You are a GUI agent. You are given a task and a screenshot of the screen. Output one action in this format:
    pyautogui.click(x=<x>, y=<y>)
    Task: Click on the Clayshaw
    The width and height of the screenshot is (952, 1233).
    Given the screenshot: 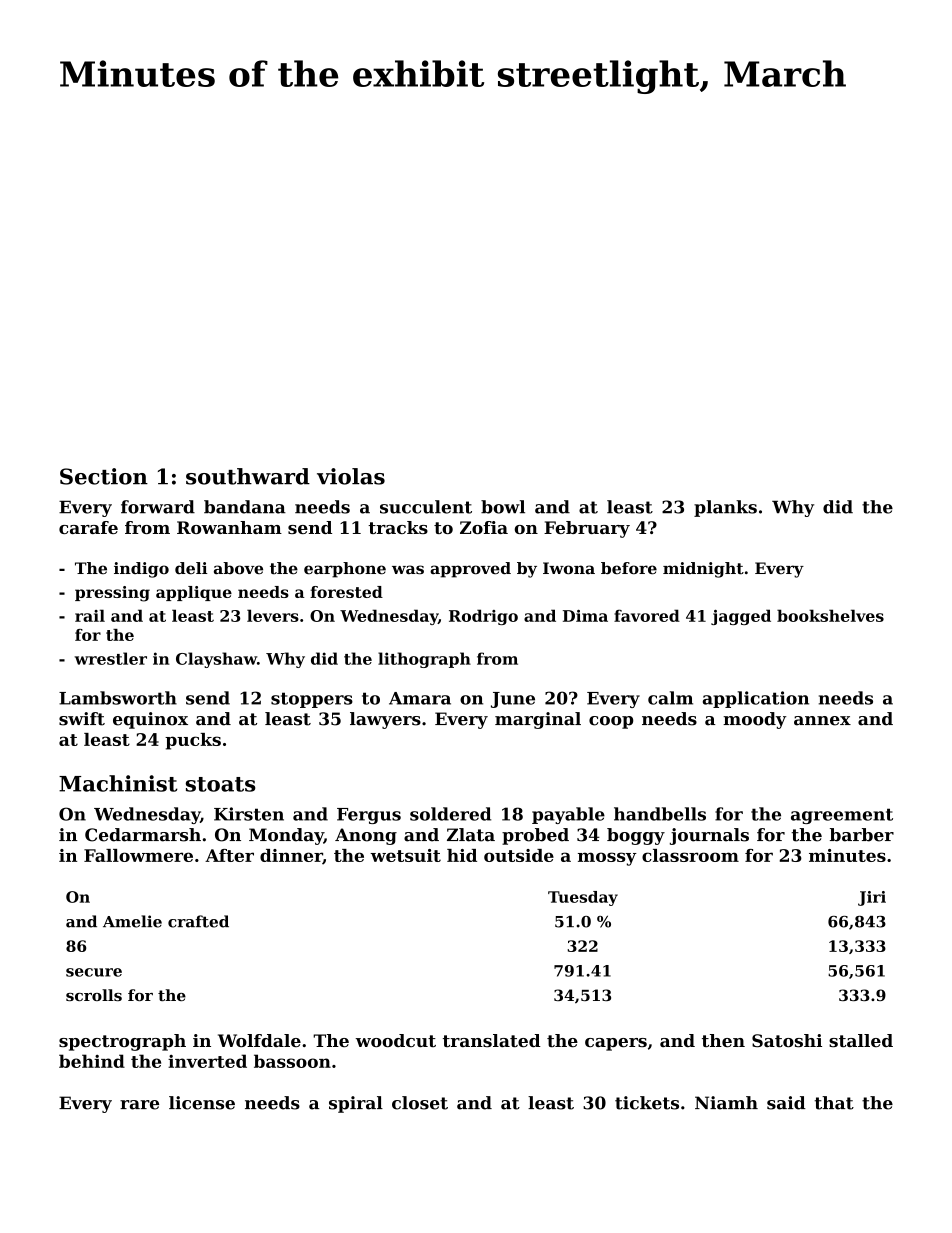 What is the action you would take?
    pyautogui.click(x=216, y=660)
